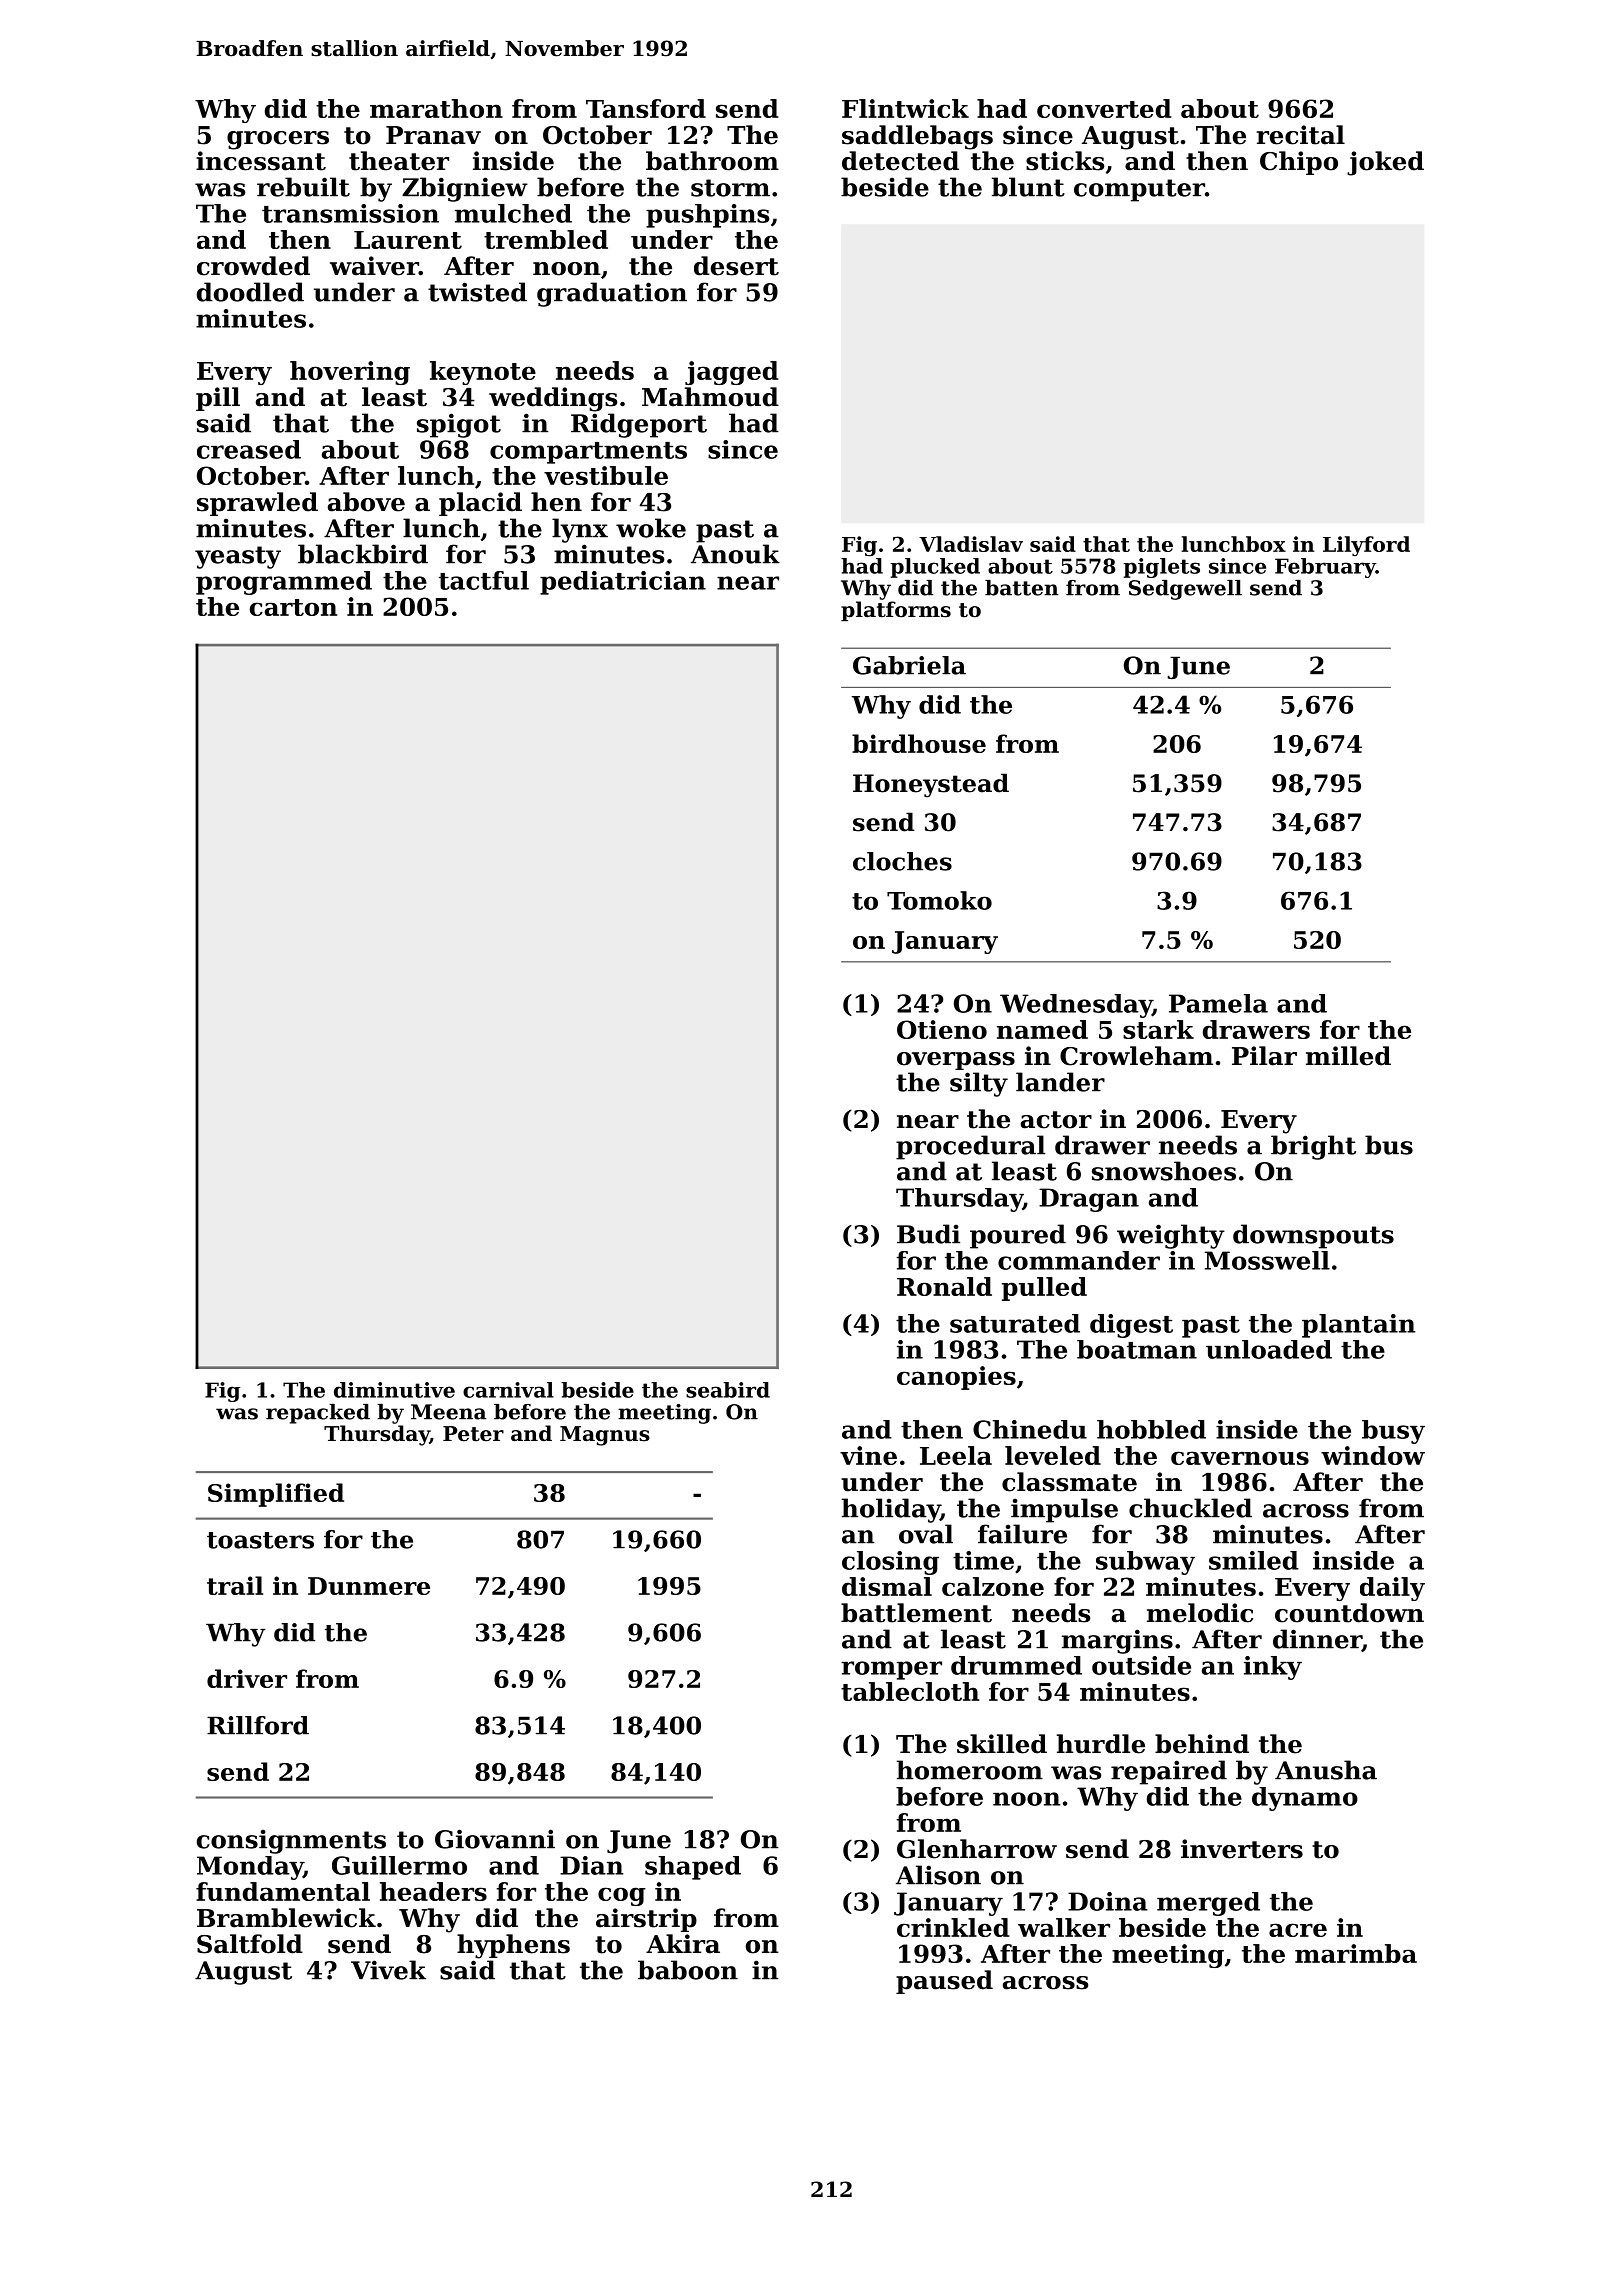 This screenshot has width=1620, height=2292. I want to click on yeasty, so click(238, 557).
